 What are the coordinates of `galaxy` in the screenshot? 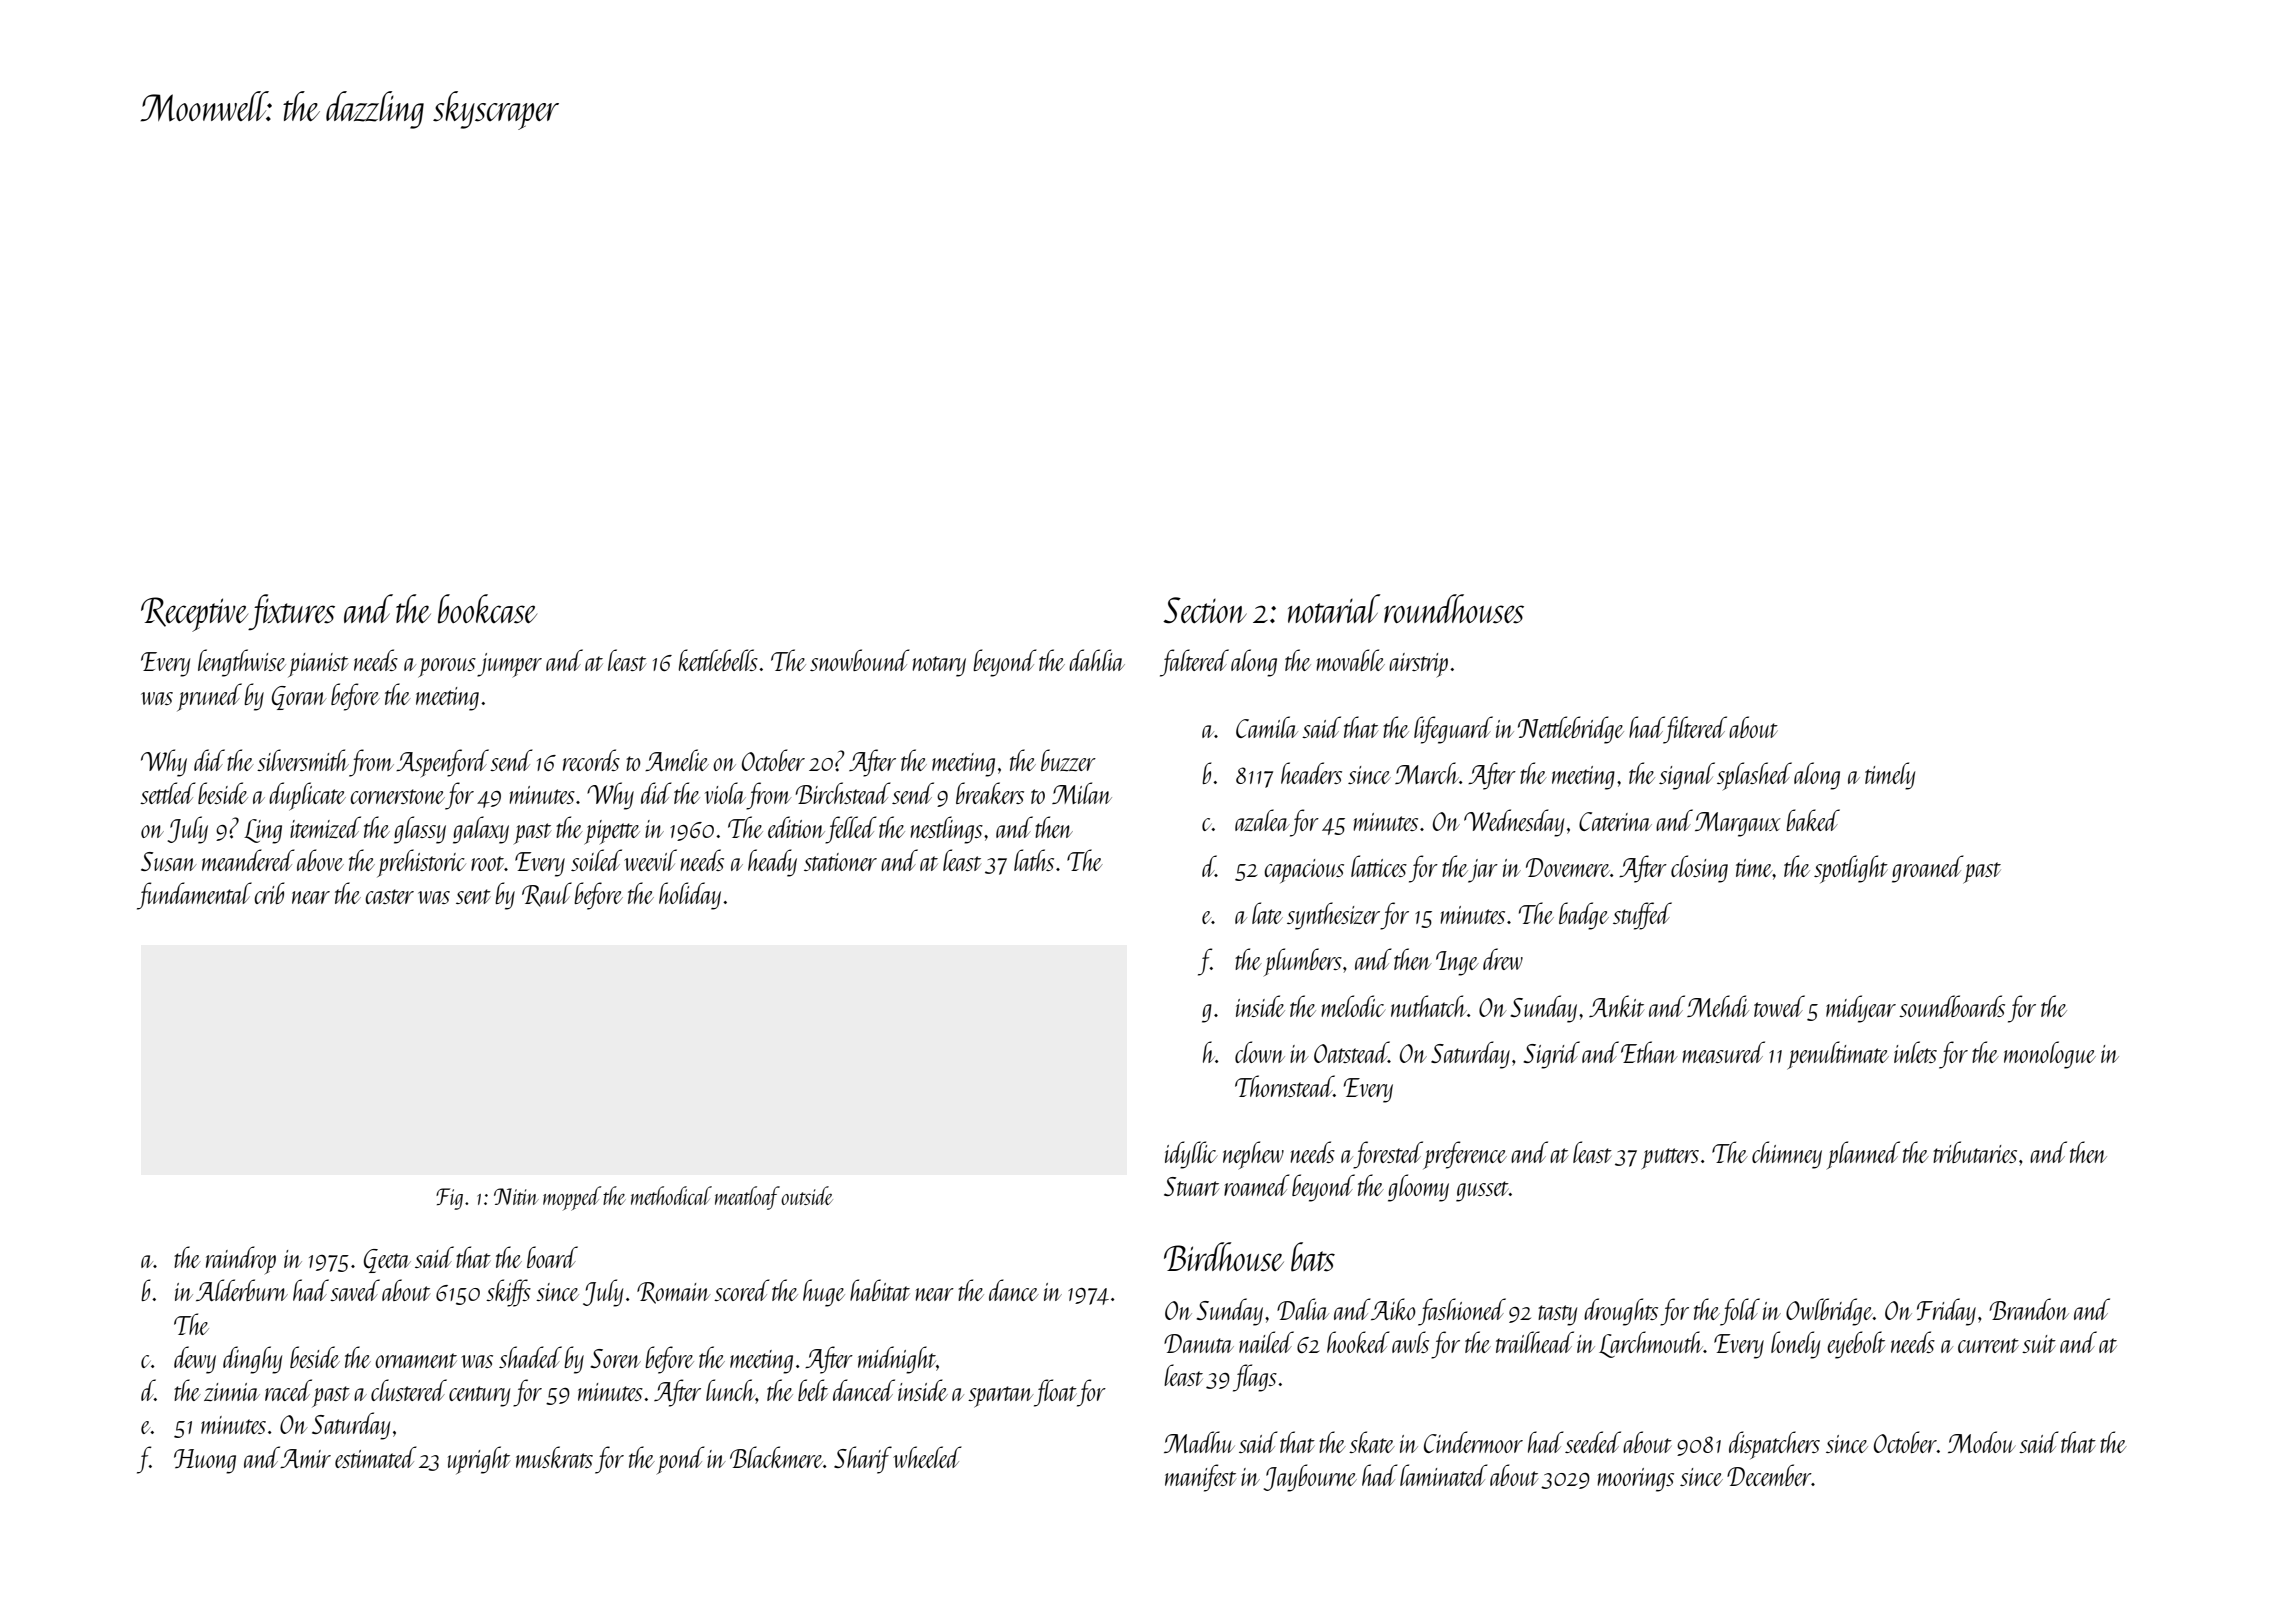 It's located at (481, 830).
